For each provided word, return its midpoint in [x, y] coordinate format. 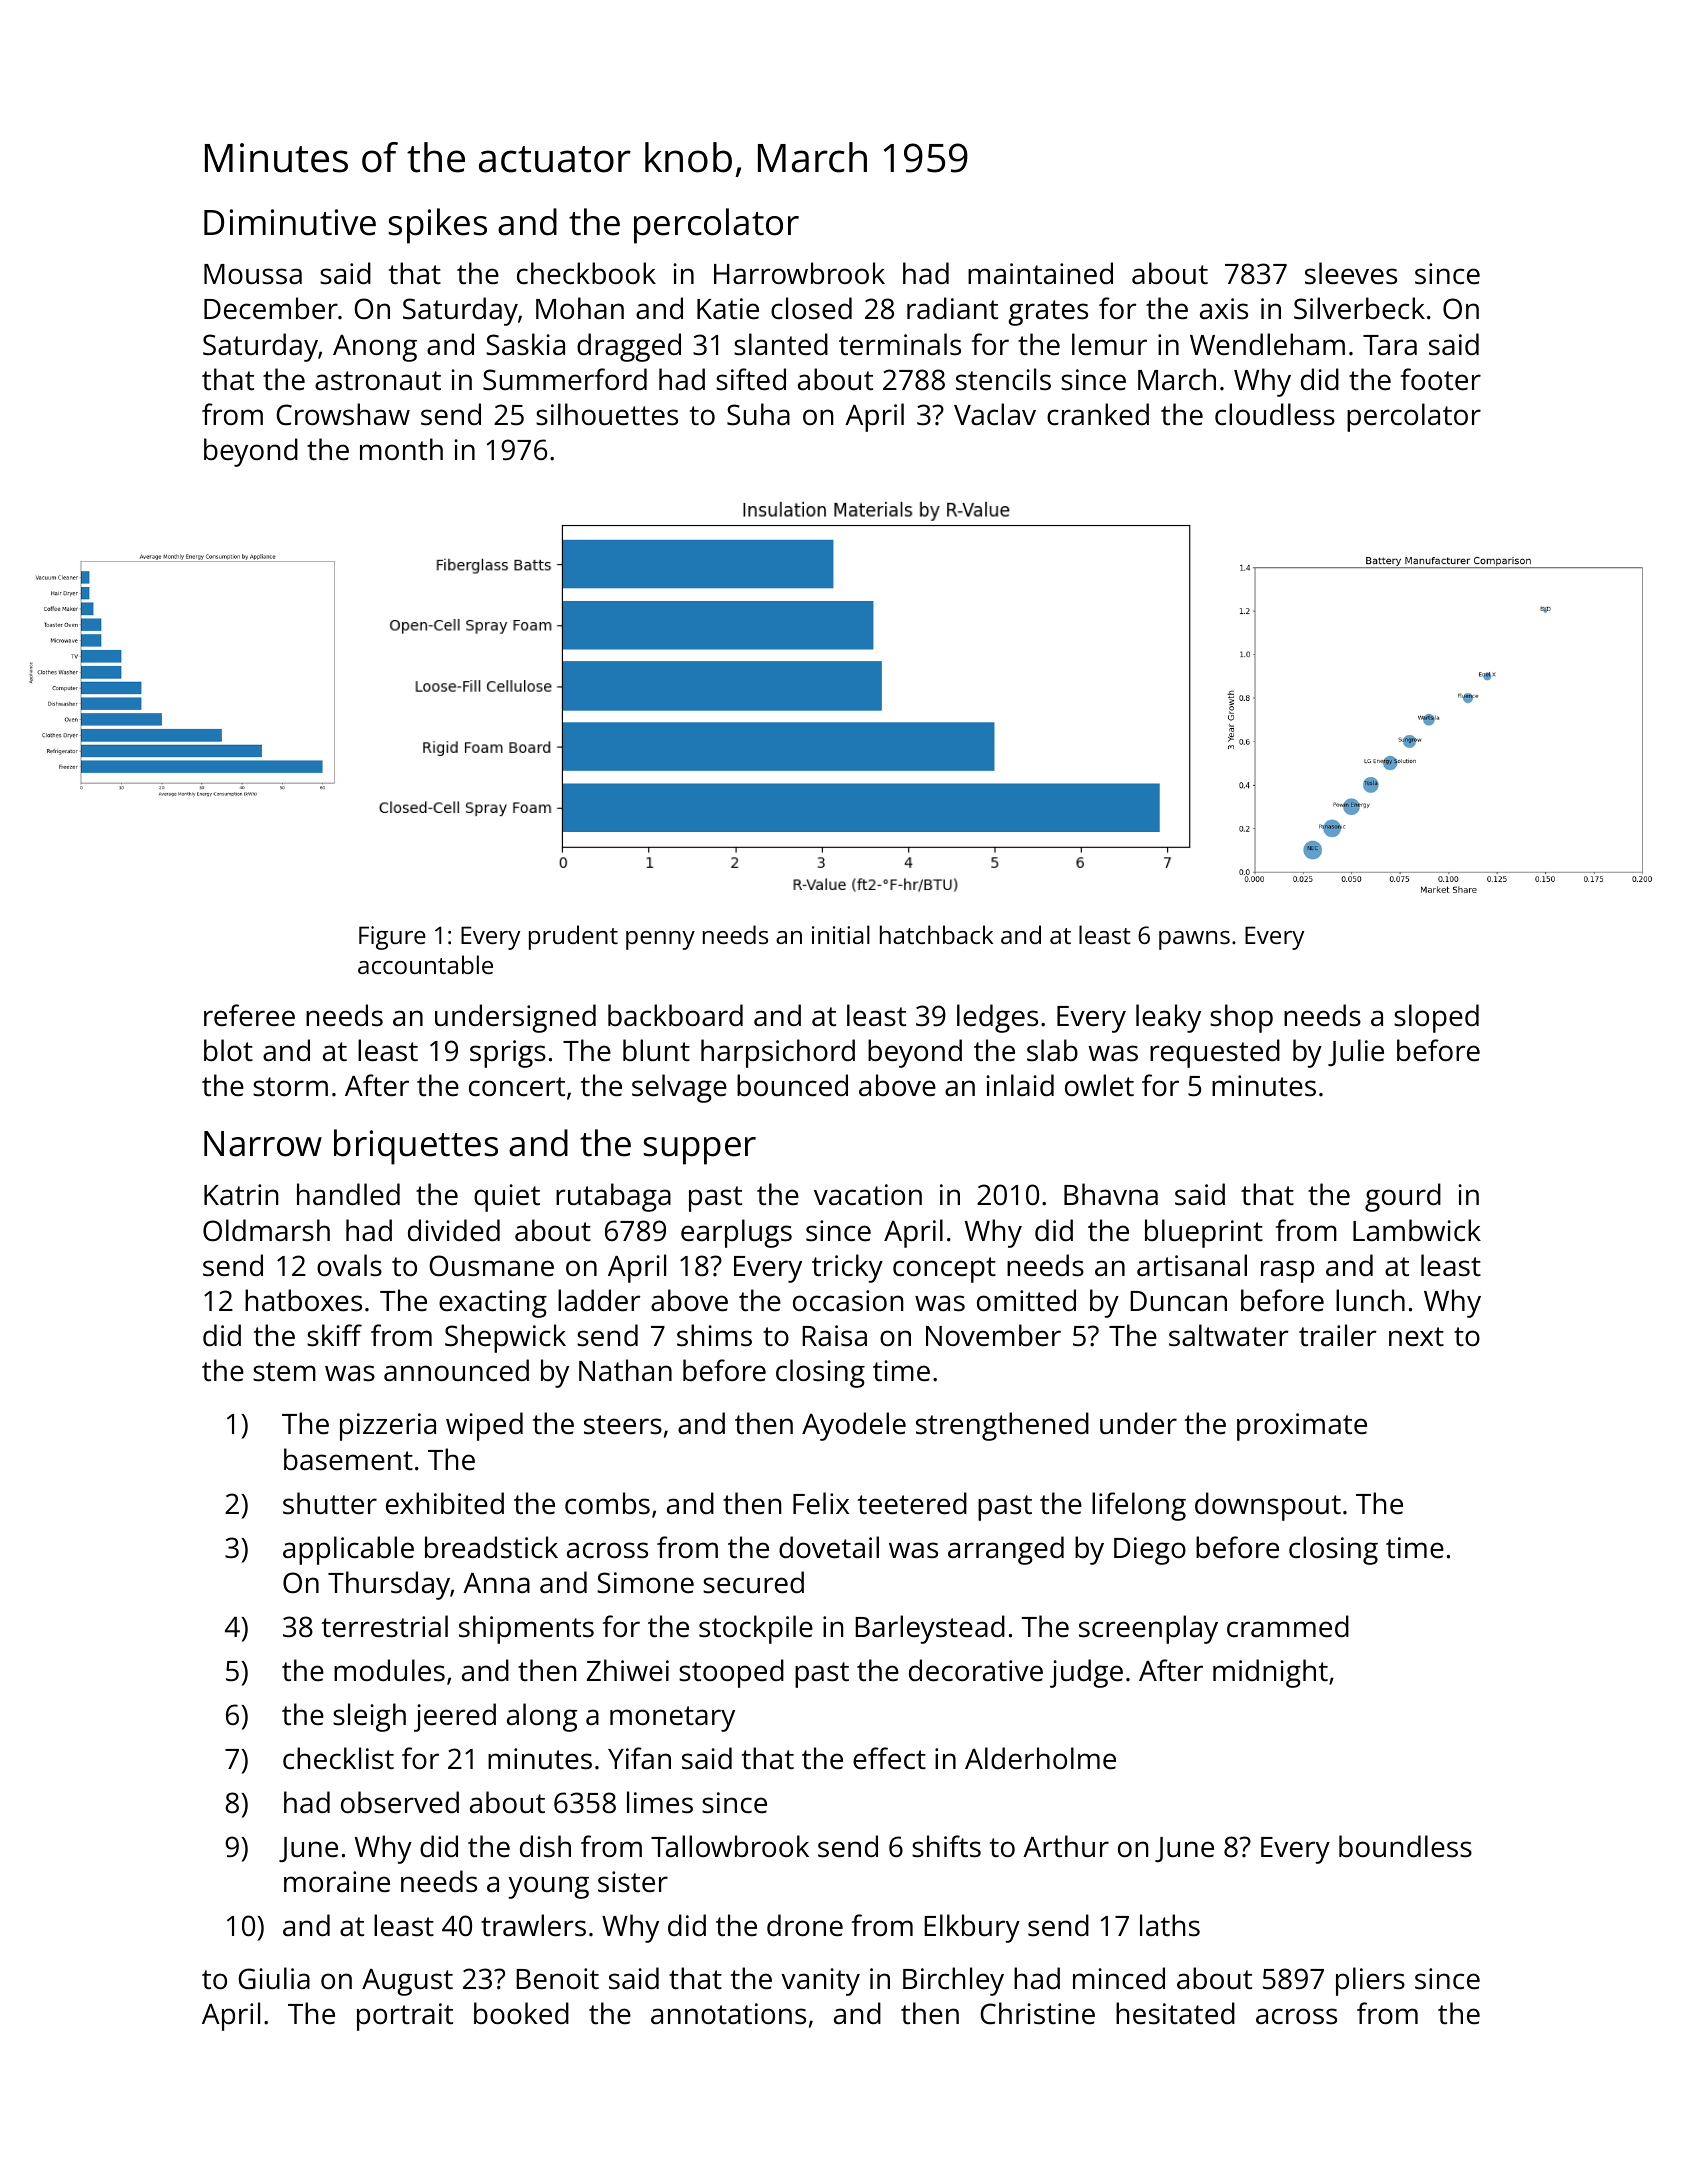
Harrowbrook [799, 273]
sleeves [1351, 273]
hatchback [936, 934]
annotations [728, 2014]
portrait [405, 2017]
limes [660, 1802]
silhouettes [607, 414]
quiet [507, 1198]
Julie [1356, 1053]
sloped [1436, 1018]
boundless [1405, 1846]
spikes [438, 226]
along [542, 1717]
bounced [792, 1085]
